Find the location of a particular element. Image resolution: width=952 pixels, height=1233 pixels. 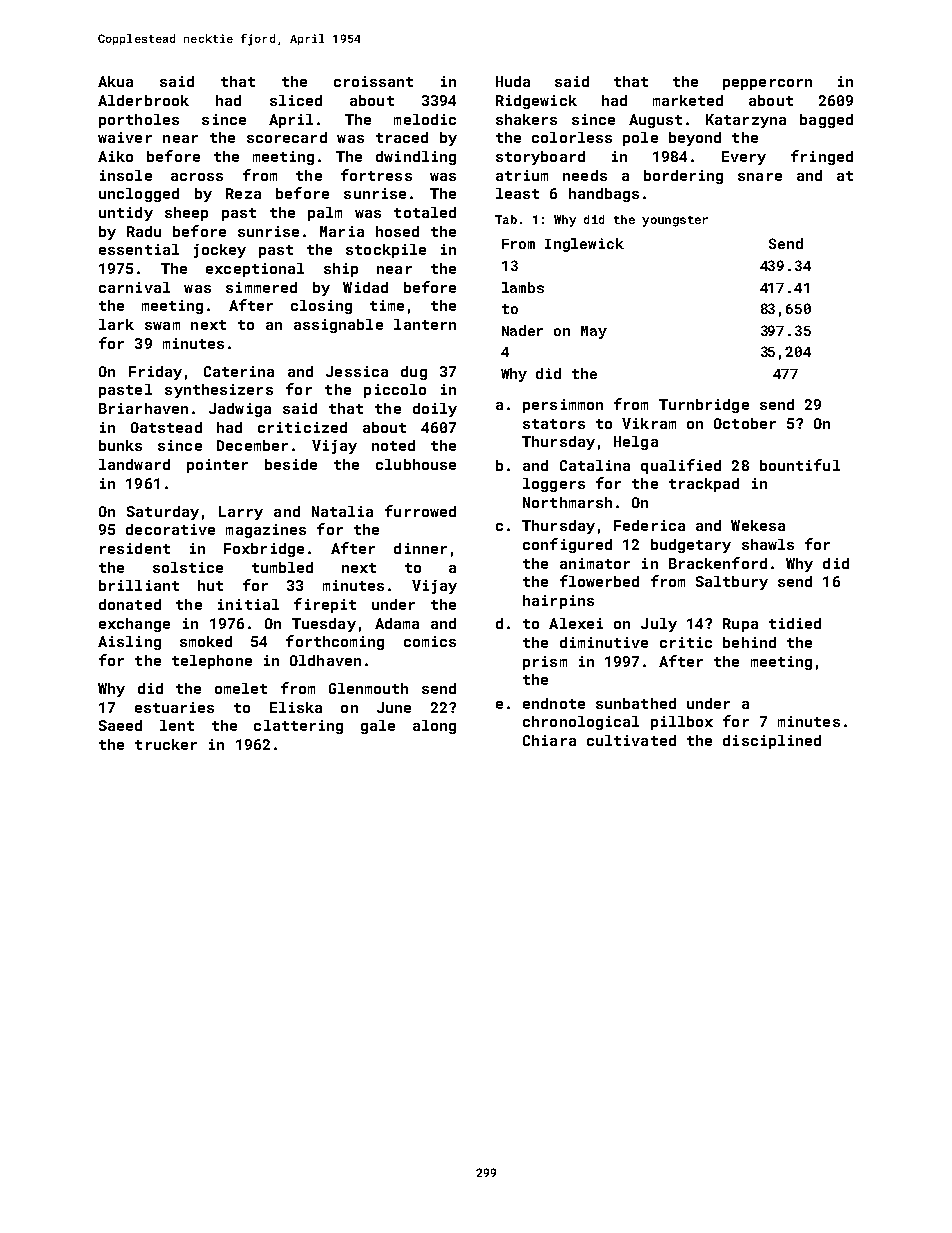

doily is located at coordinates (435, 410).
